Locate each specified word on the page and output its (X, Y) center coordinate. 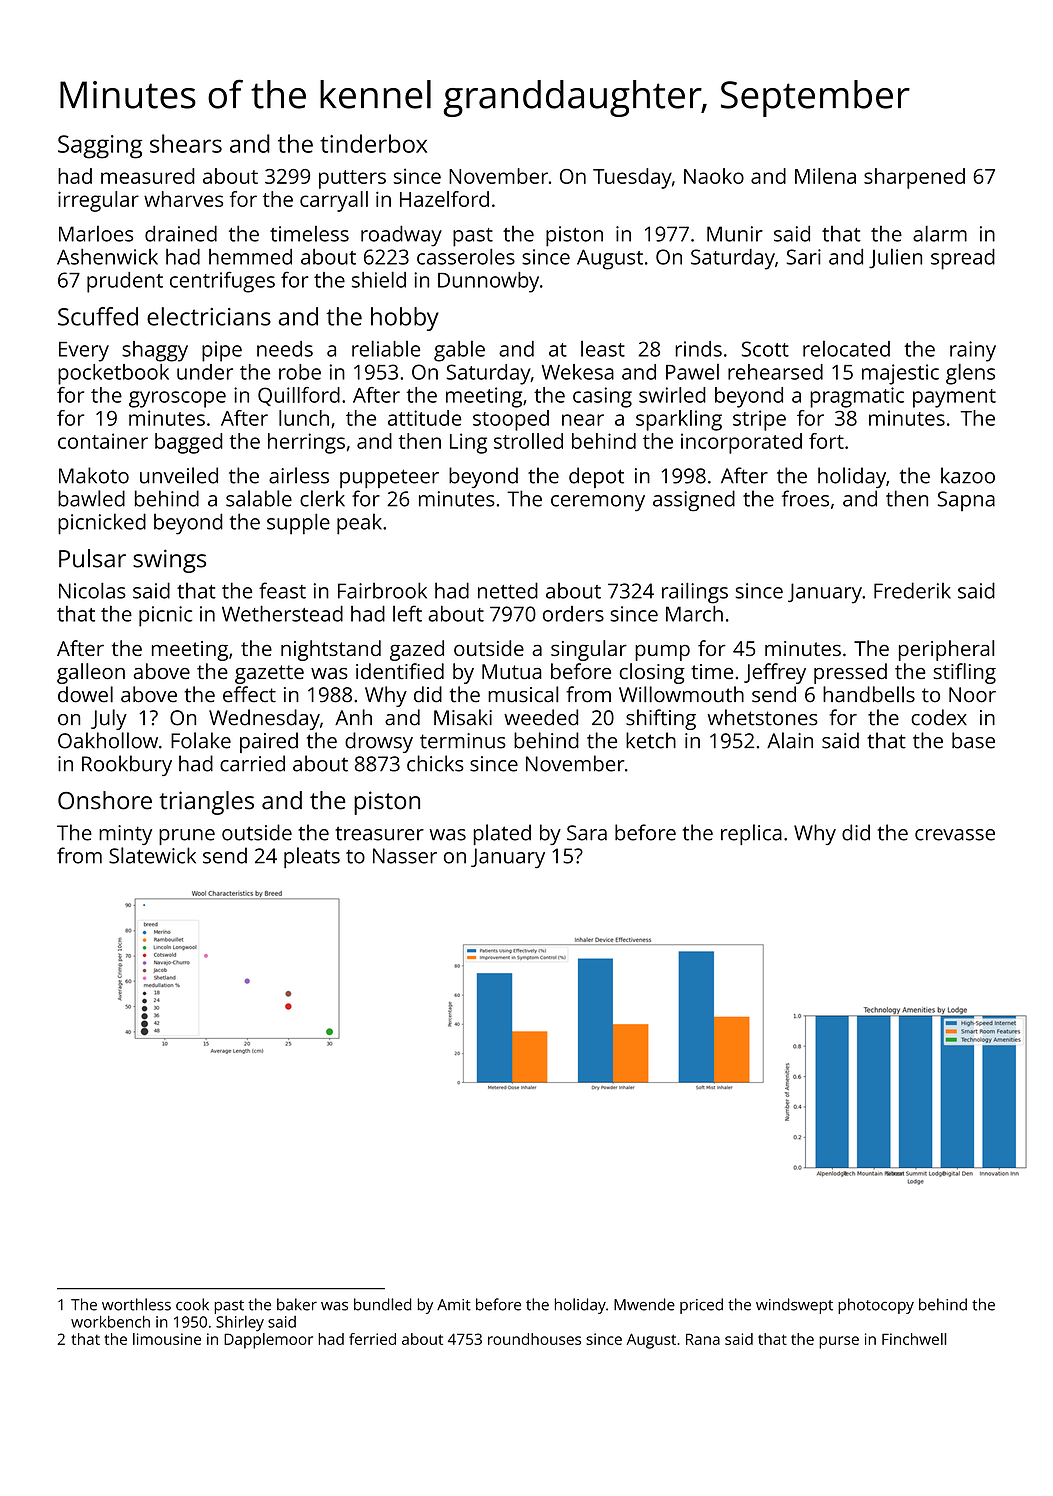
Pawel (692, 371)
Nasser (405, 856)
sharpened (914, 178)
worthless (136, 1304)
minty (125, 835)
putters (352, 179)
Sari (804, 257)
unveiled (179, 475)
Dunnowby (488, 282)
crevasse (955, 835)
